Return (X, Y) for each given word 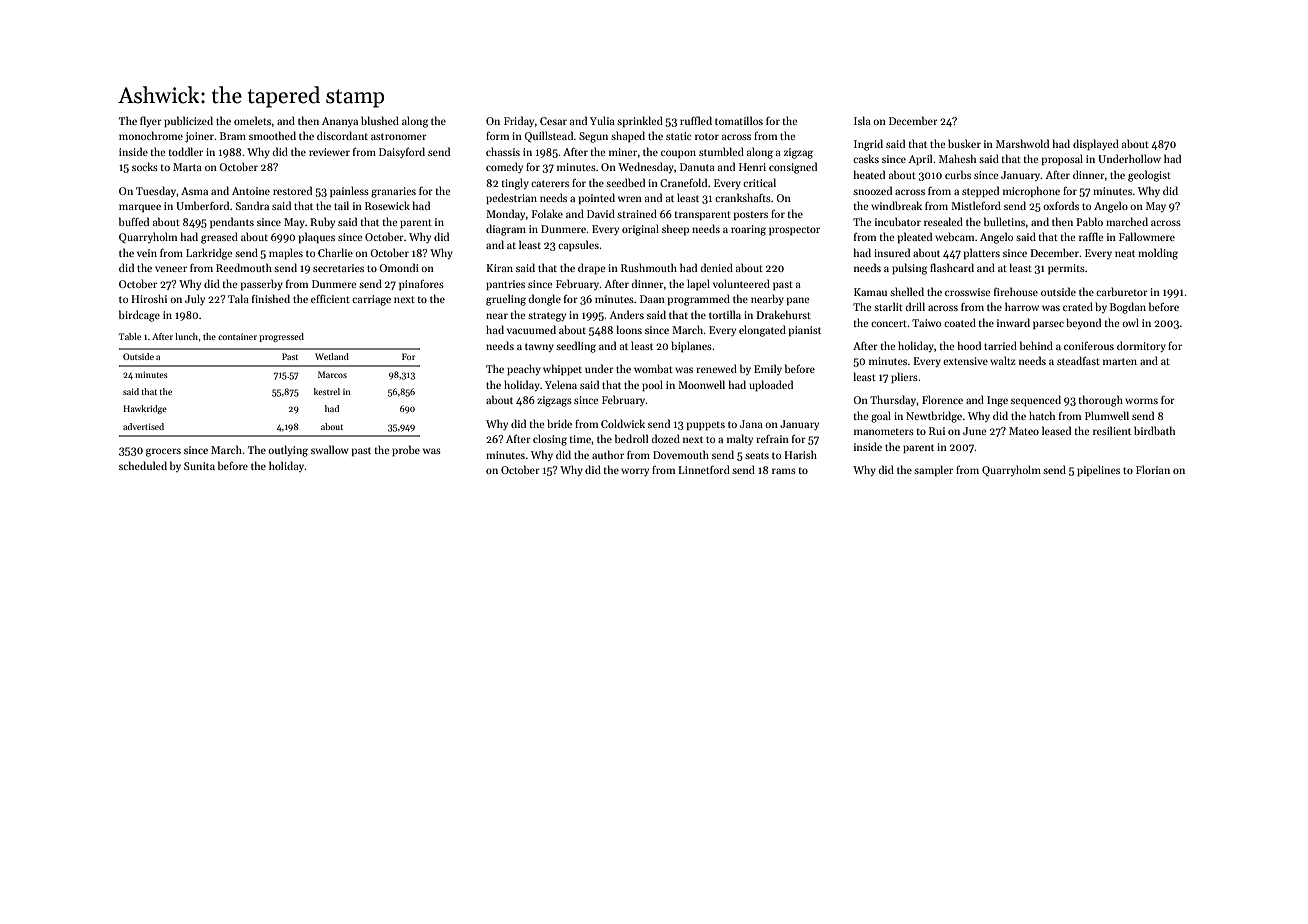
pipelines (1098, 470)
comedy (504, 167)
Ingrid (868, 145)
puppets (706, 426)
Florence (942, 399)
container (237, 336)
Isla (862, 120)
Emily (768, 369)
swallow (330, 449)
